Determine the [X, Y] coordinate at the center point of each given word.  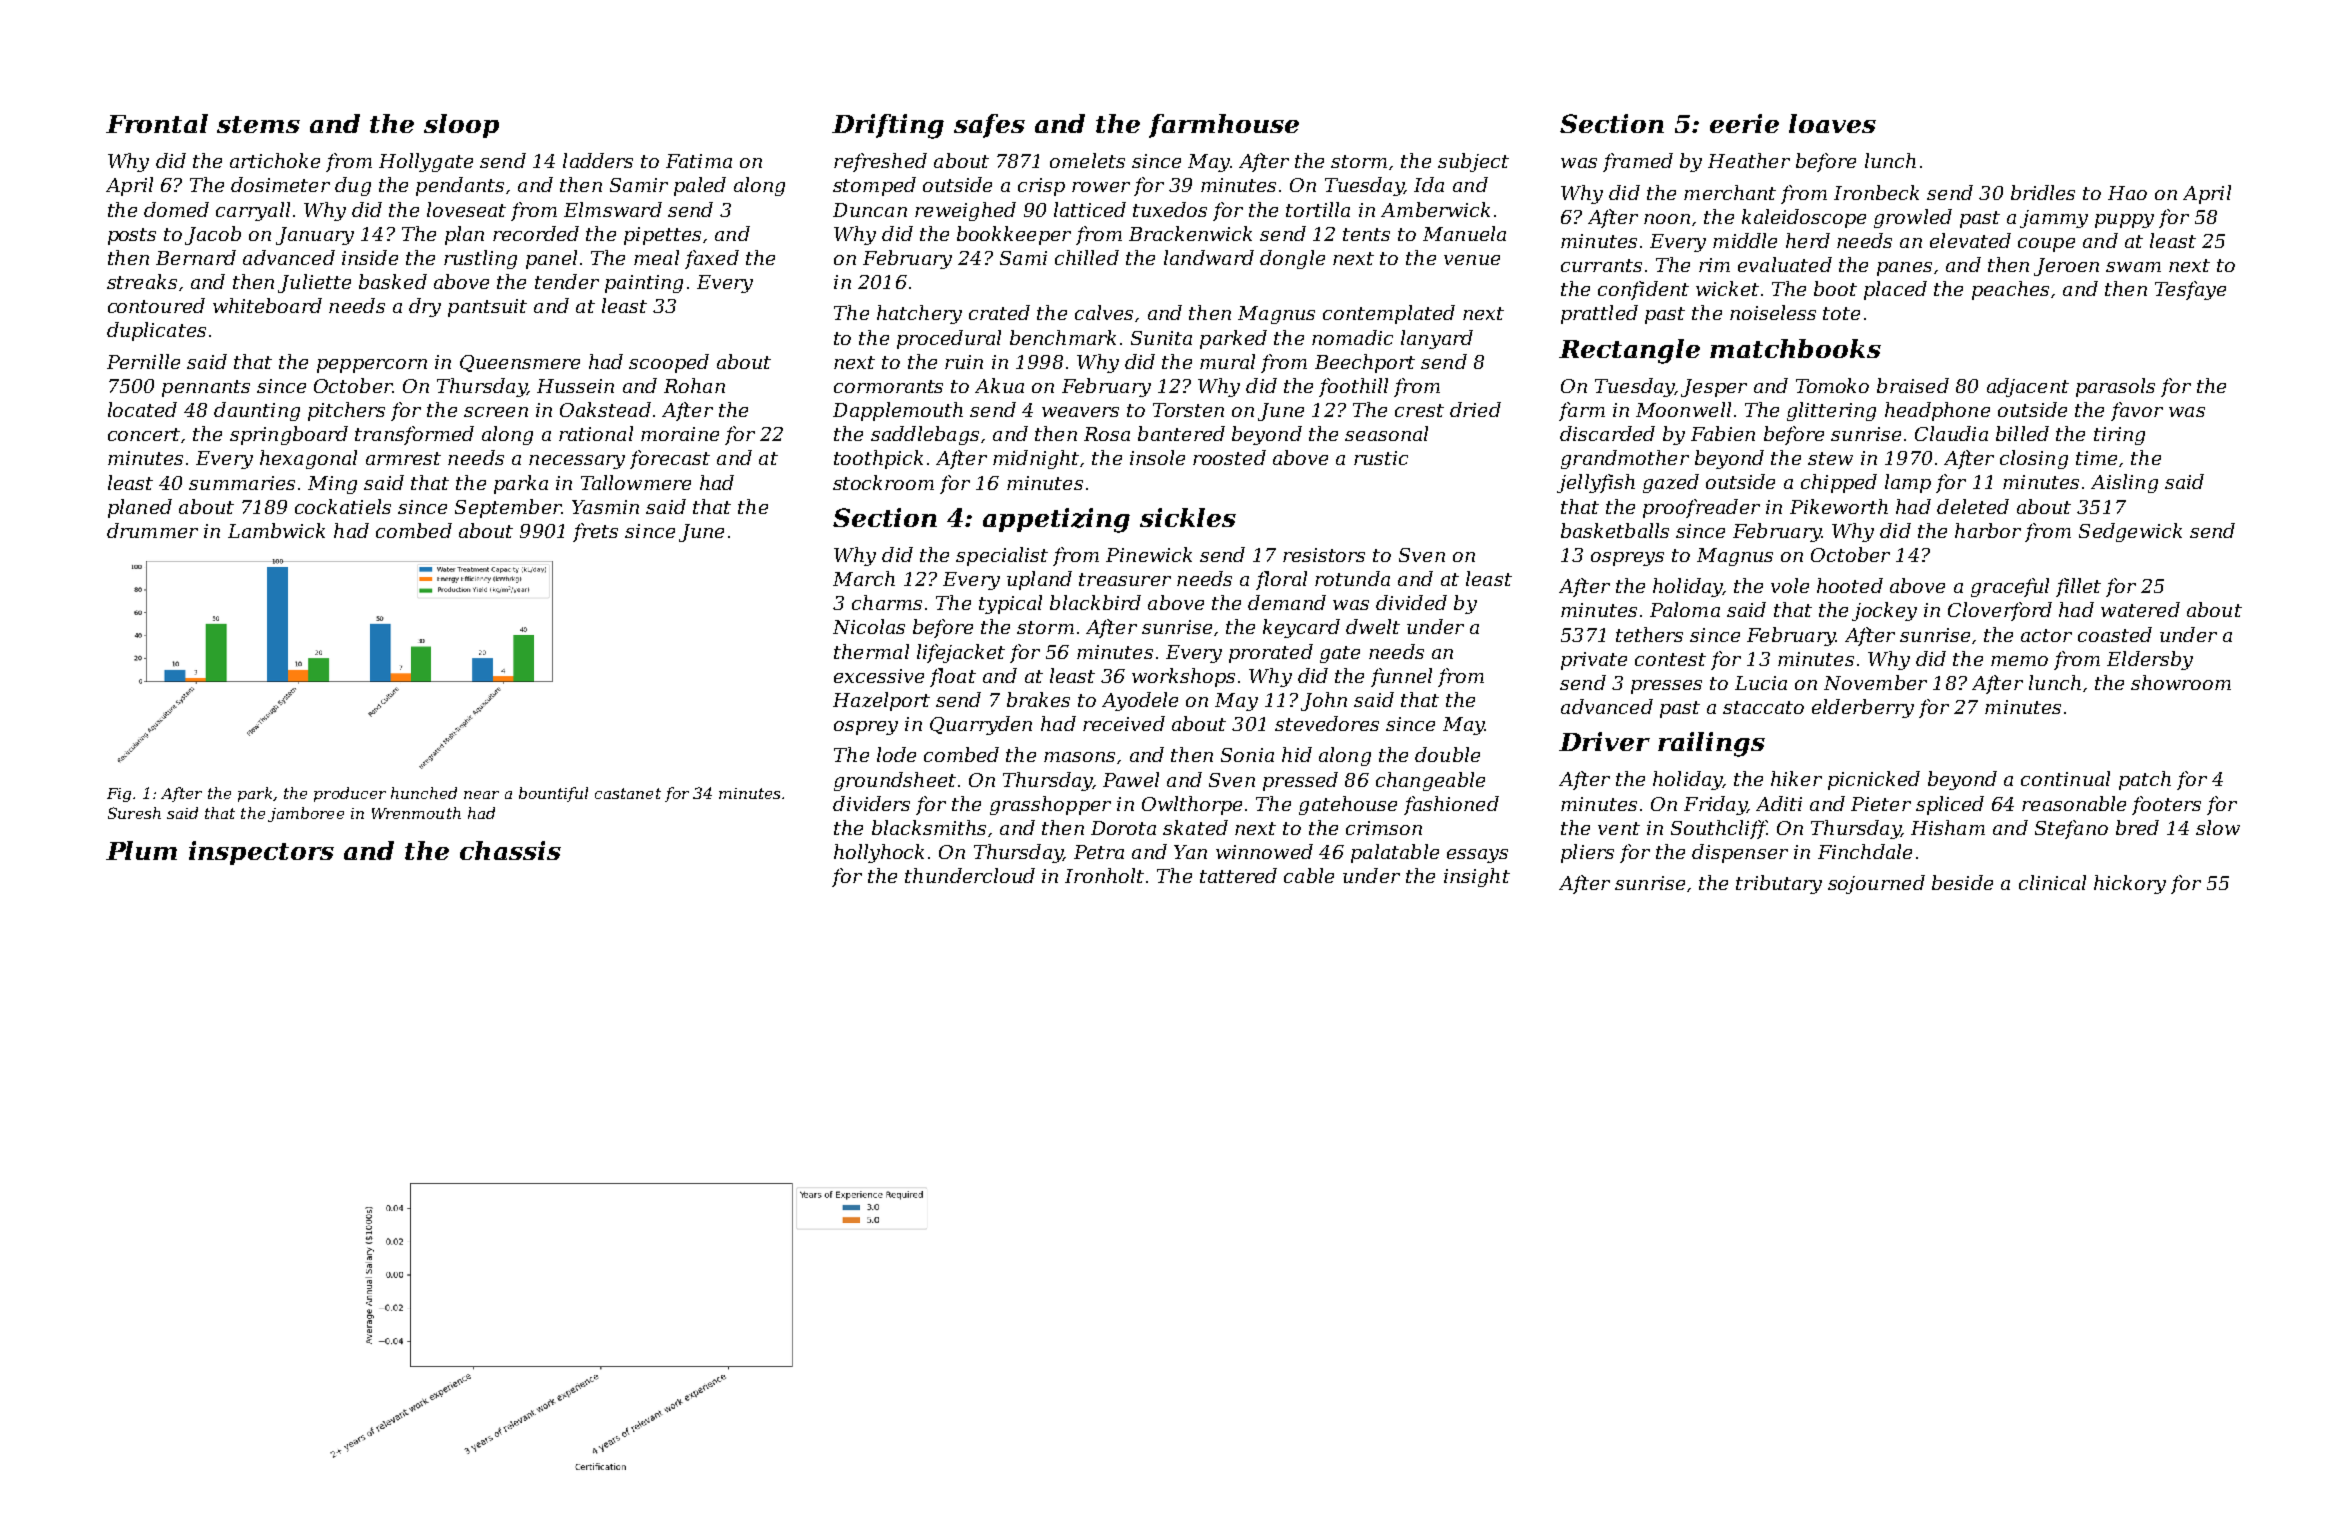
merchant [1730, 192]
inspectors [261, 853]
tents [1366, 234]
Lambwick [276, 530]
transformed [414, 435]
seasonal [1386, 433]
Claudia [1951, 433]
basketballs [1615, 530]
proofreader [1701, 508]
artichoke [275, 160]
